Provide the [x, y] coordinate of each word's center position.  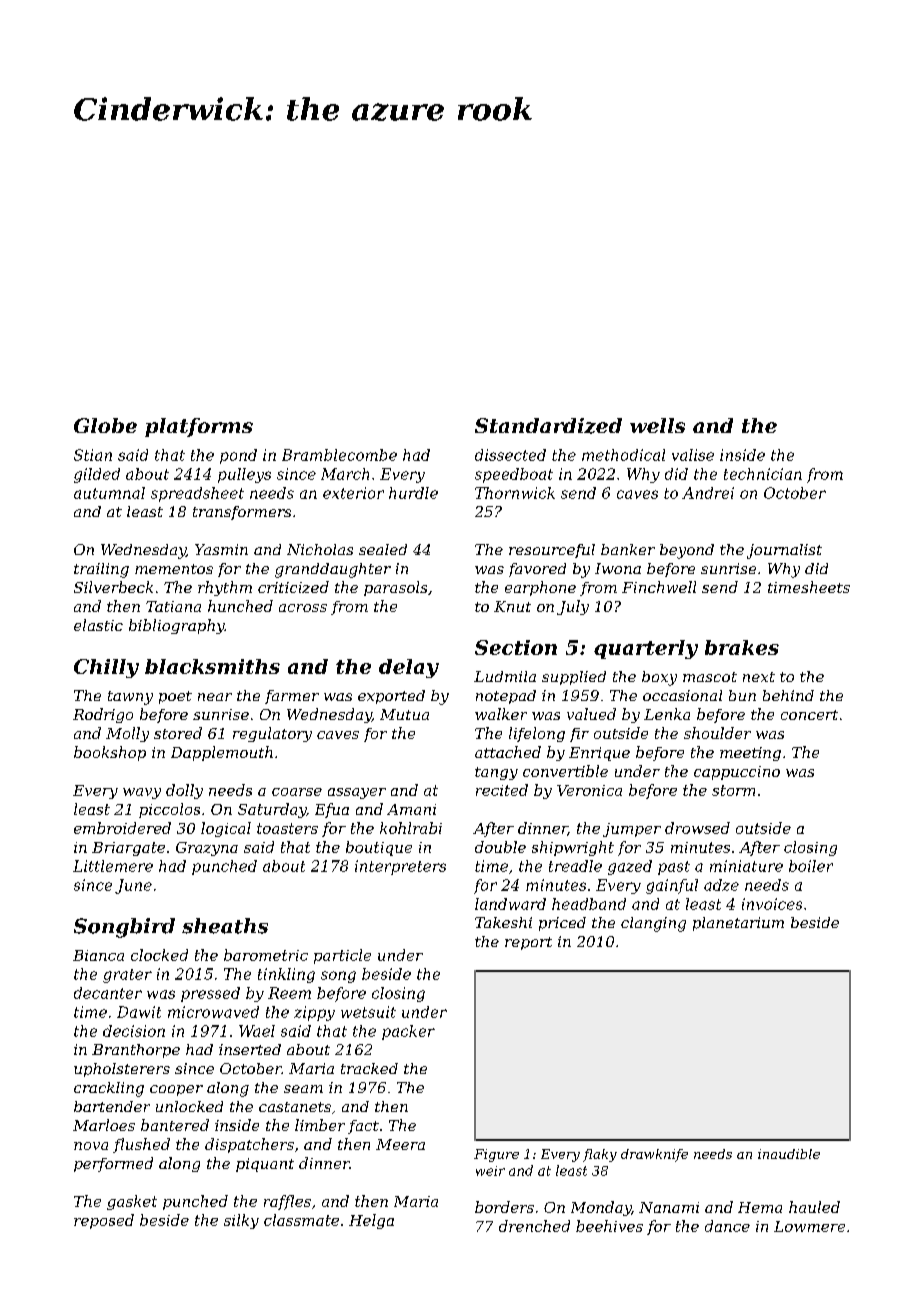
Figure [496, 1155]
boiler [811, 866]
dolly [184, 791]
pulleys [244, 475]
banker [628, 549]
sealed [383, 549]
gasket [132, 1202]
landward [510, 904]
